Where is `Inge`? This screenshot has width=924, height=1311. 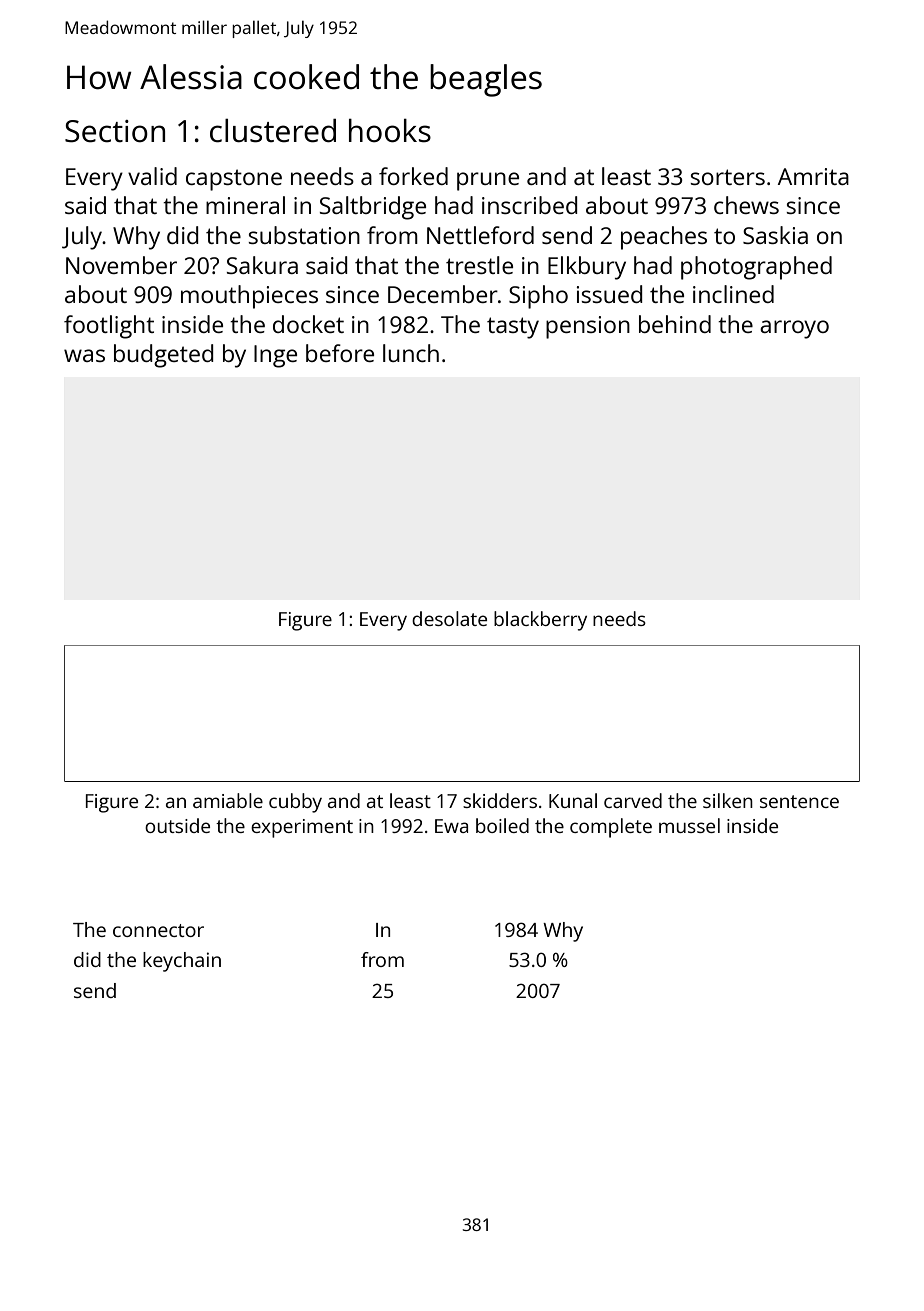 Inge is located at coordinates (275, 356).
